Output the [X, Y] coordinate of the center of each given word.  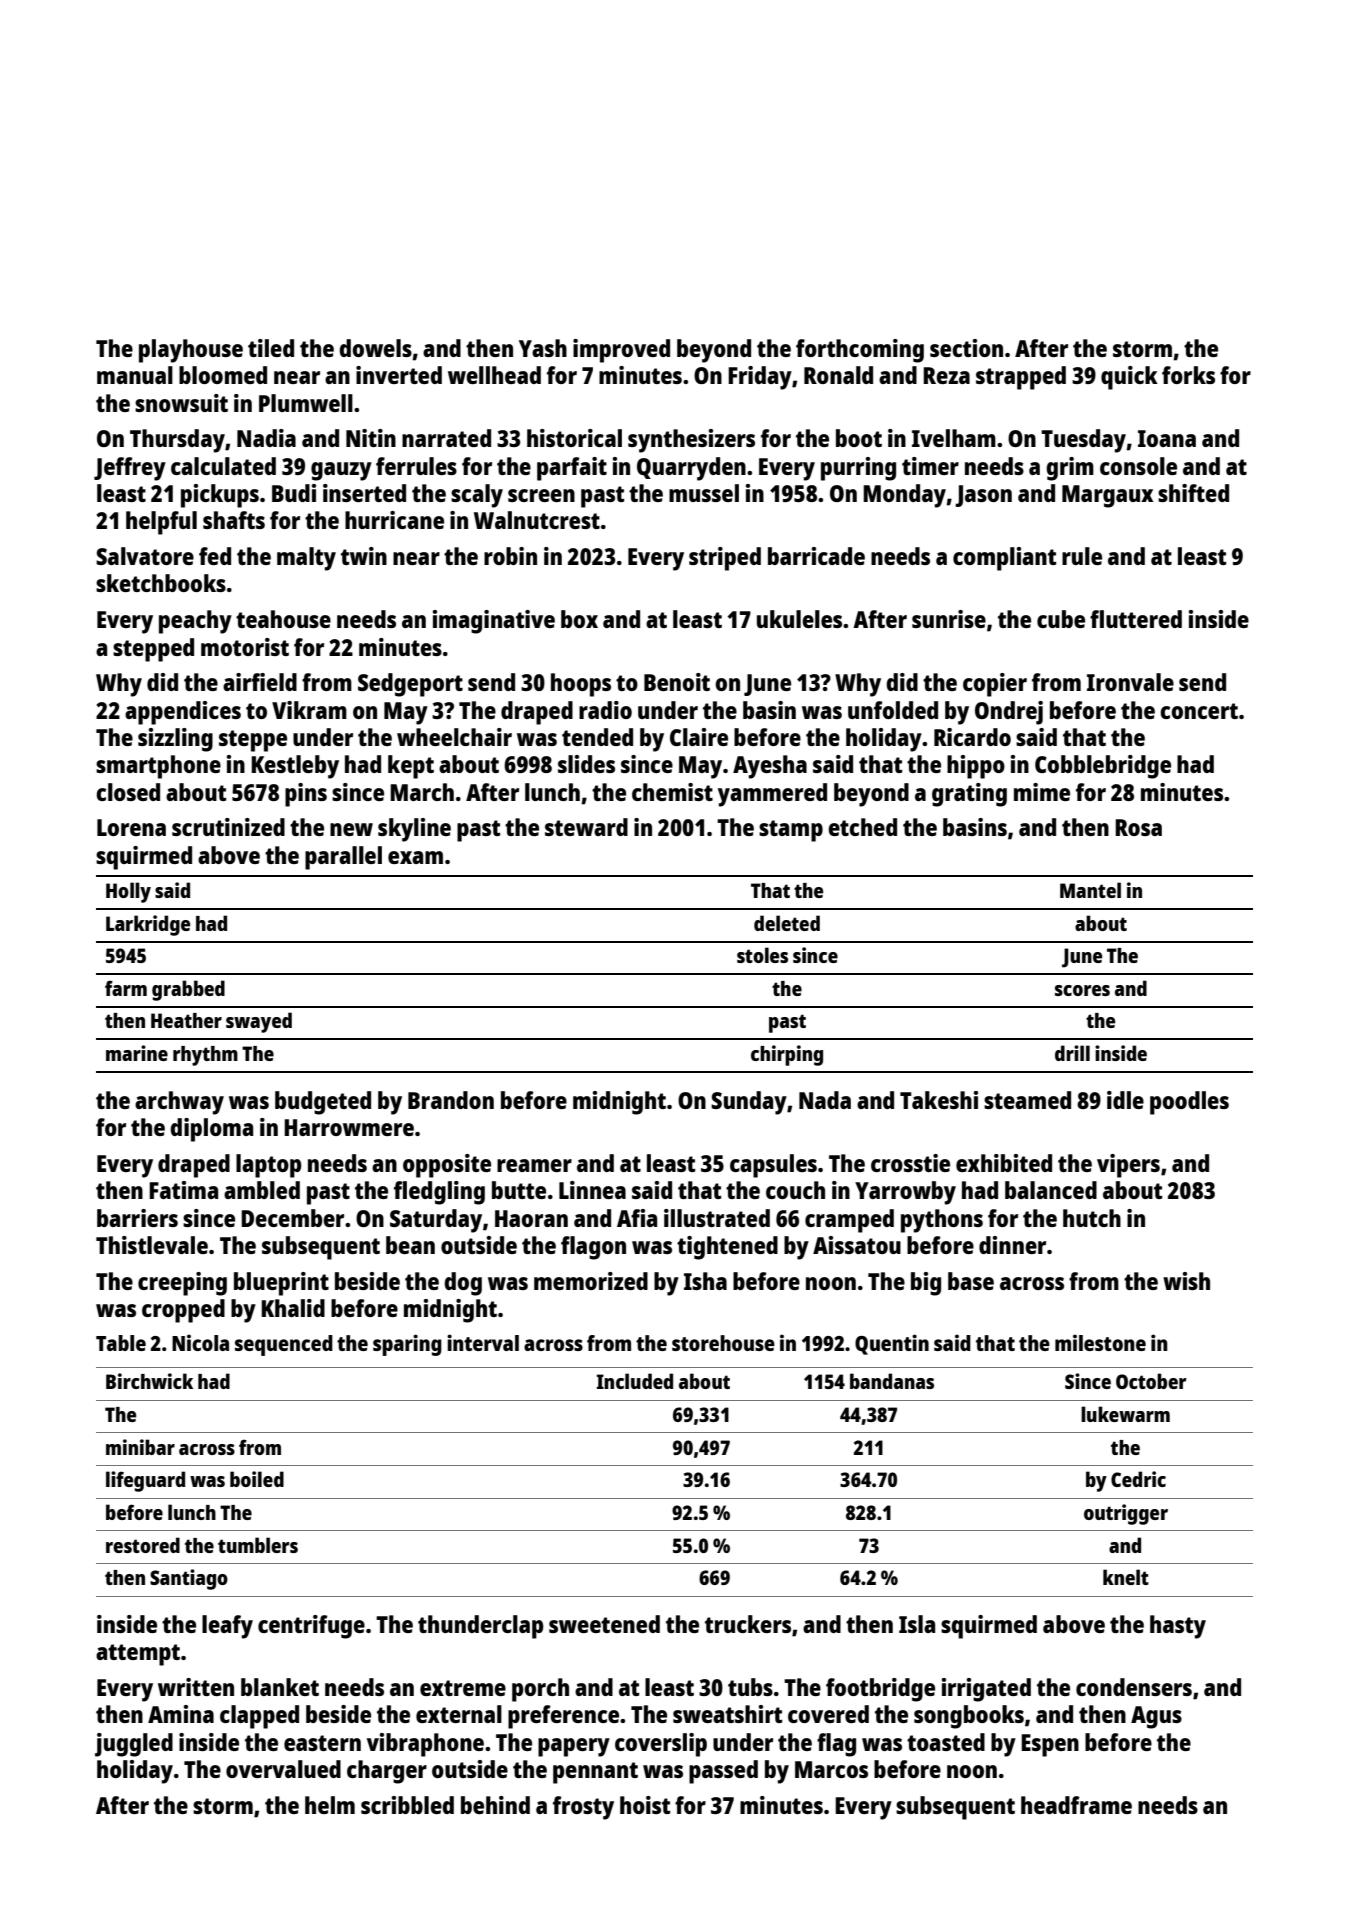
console [1138, 466]
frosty [583, 1808]
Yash [543, 348]
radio [605, 710]
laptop [269, 1166]
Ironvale [1130, 682]
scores [1082, 990]
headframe [1076, 1805]
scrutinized [228, 827]
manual [135, 375]
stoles [762, 955]
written [196, 1687]
